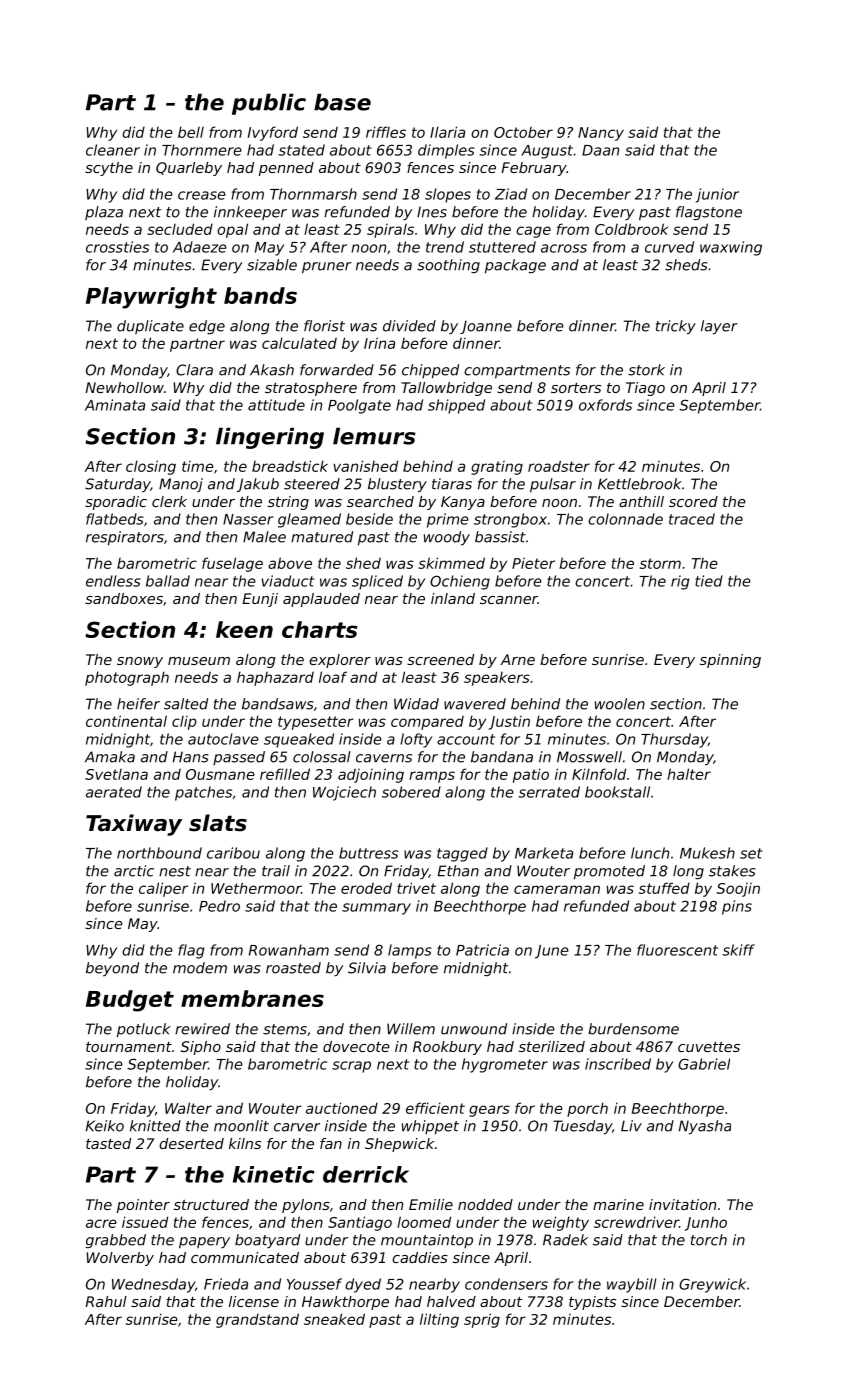 The image size is (849, 1400). Describe the element at coordinates (168, 581) in the document. I see `ballad` at that location.
